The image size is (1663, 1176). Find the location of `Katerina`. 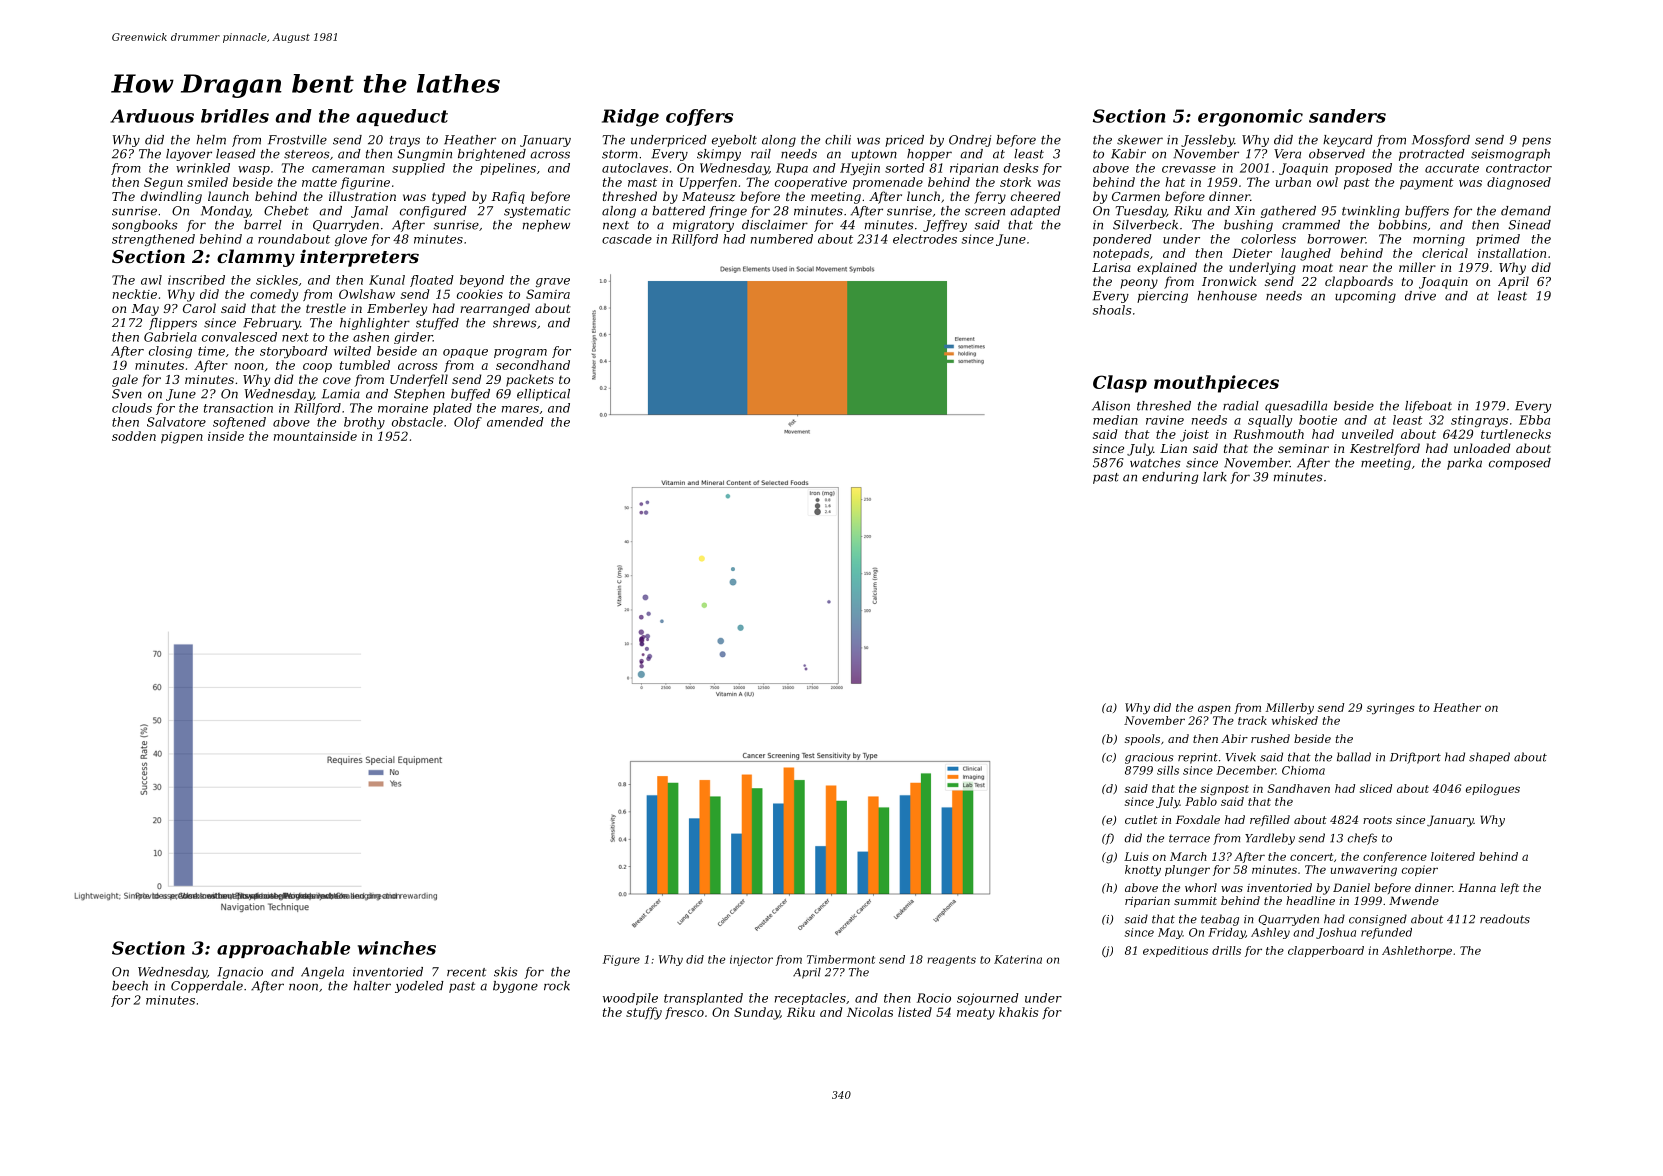

Katerina is located at coordinates (1018, 959).
